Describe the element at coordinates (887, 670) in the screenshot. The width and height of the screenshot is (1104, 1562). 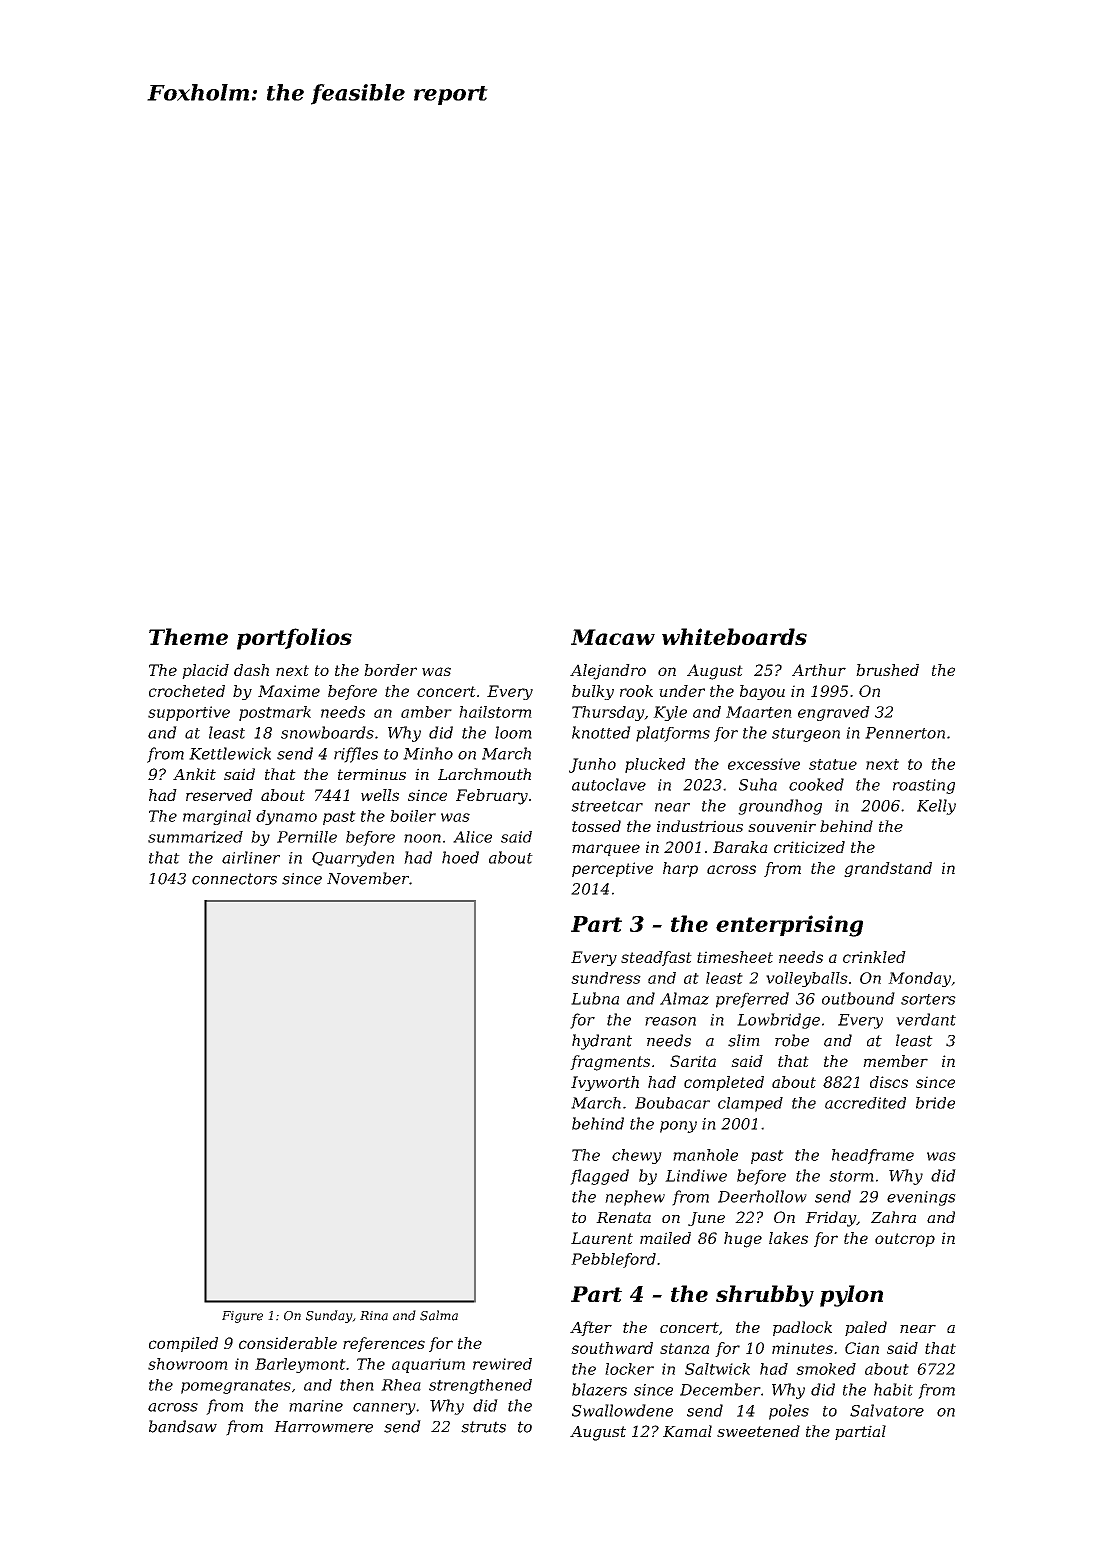
I see `brushed` at that location.
